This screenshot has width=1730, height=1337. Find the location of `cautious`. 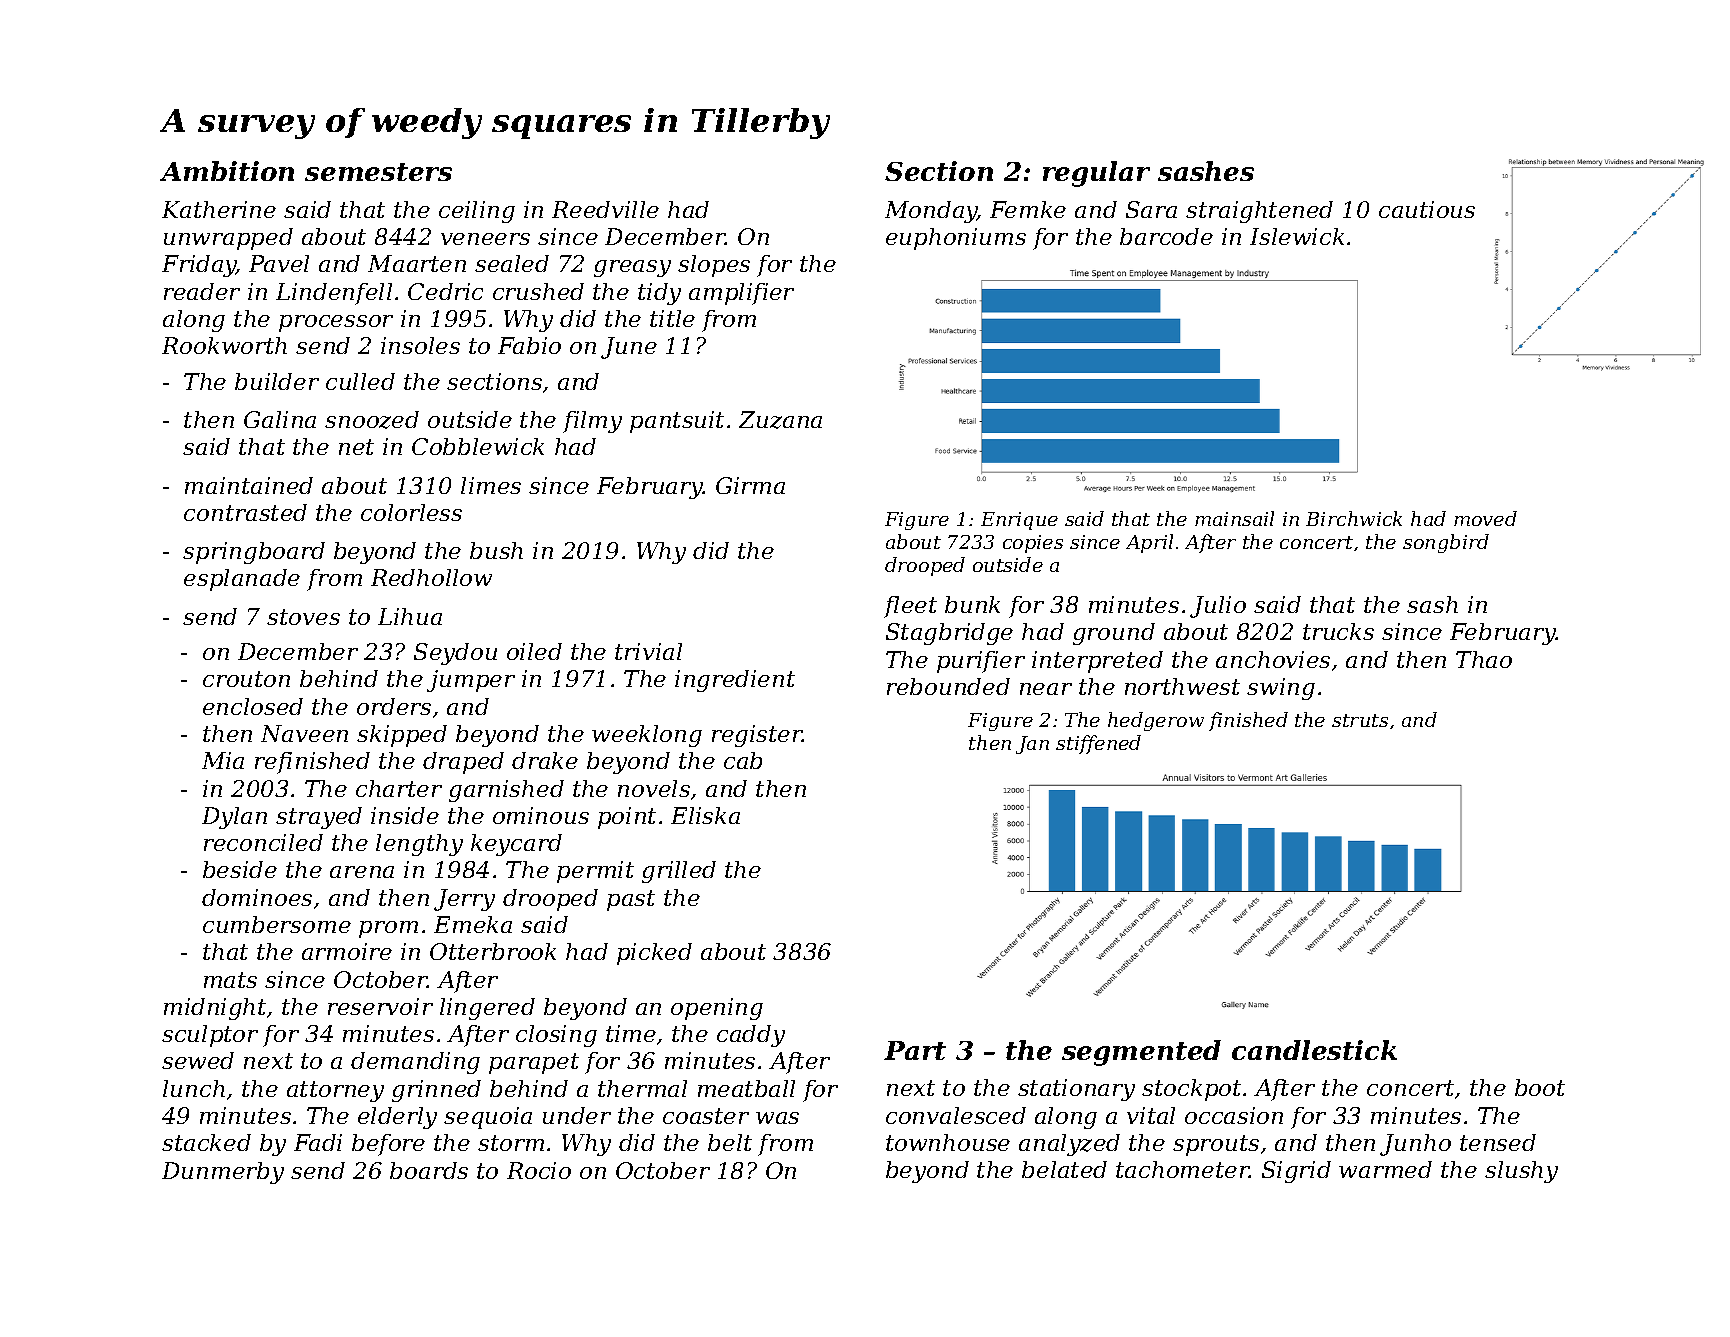

cautious is located at coordinates (1427, 209).
